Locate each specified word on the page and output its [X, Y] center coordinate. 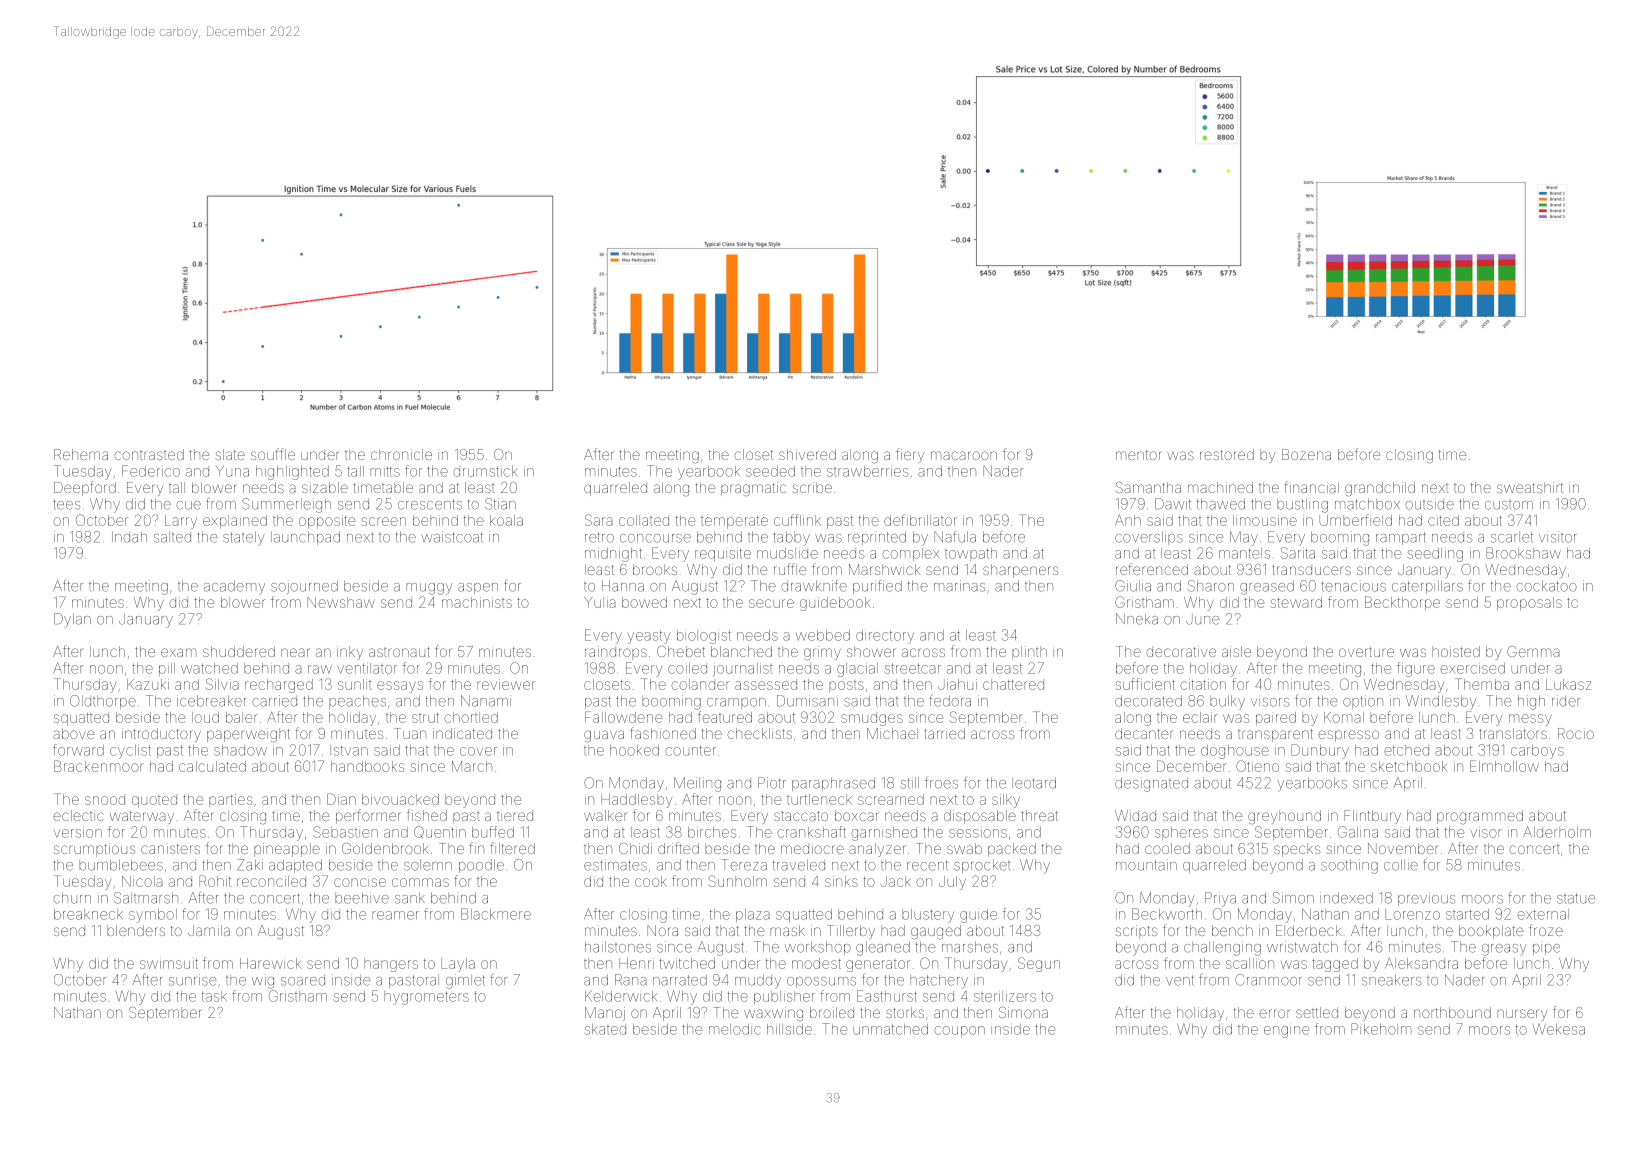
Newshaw [341, 602]
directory [885, 637]
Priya [1220, 899]
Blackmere [496, 914]
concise [360, 882]
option [1363, 702]
